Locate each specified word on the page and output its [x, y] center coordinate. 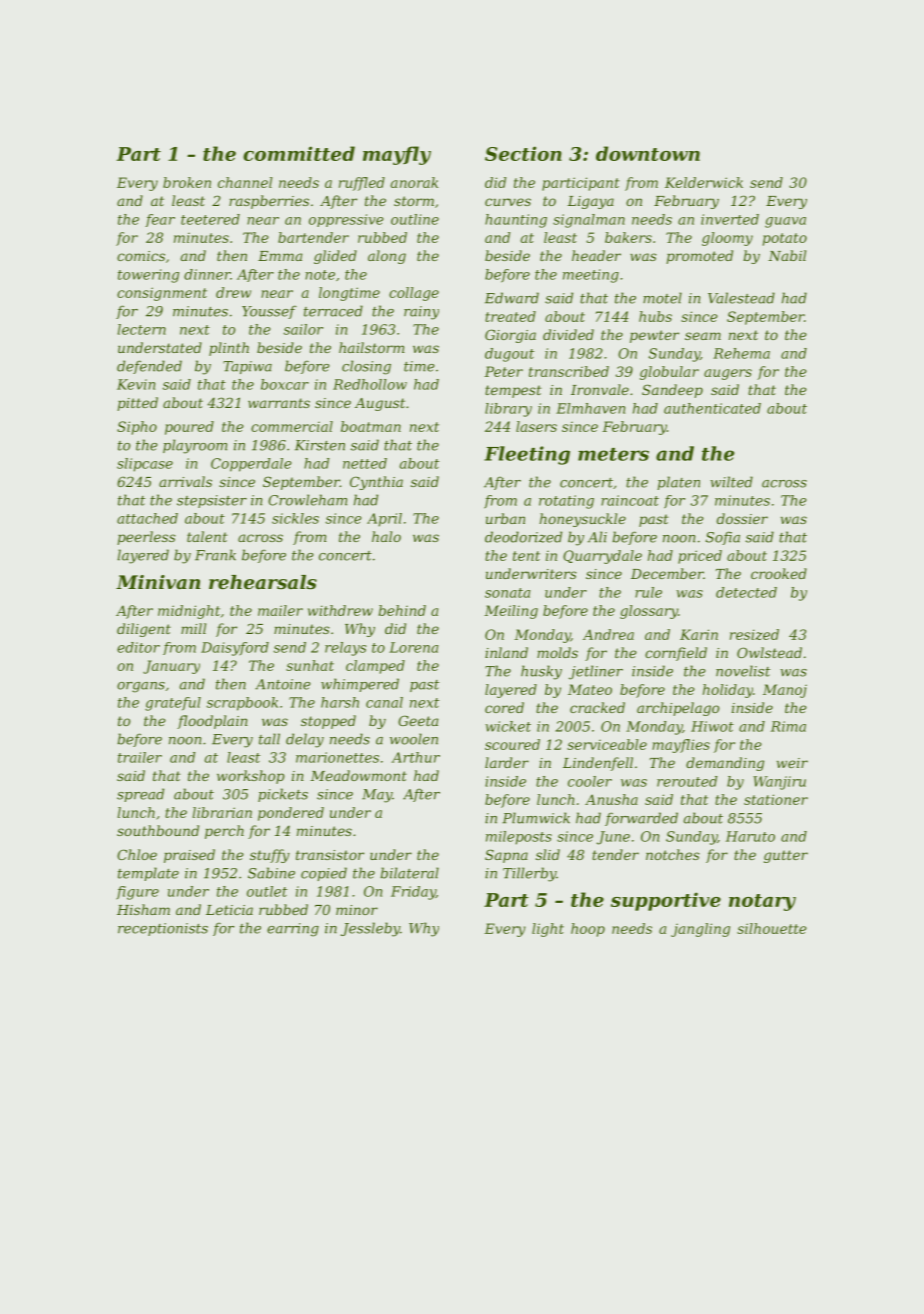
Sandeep [672, 391]
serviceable [607, 744]
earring [293, 930]
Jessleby [370, 929]
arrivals [185, 481]
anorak [414, 182]
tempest [513, 391]
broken [187, 182]
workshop [251, 777]
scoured [512, 744]
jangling [700, 930]
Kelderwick [704, 182]
